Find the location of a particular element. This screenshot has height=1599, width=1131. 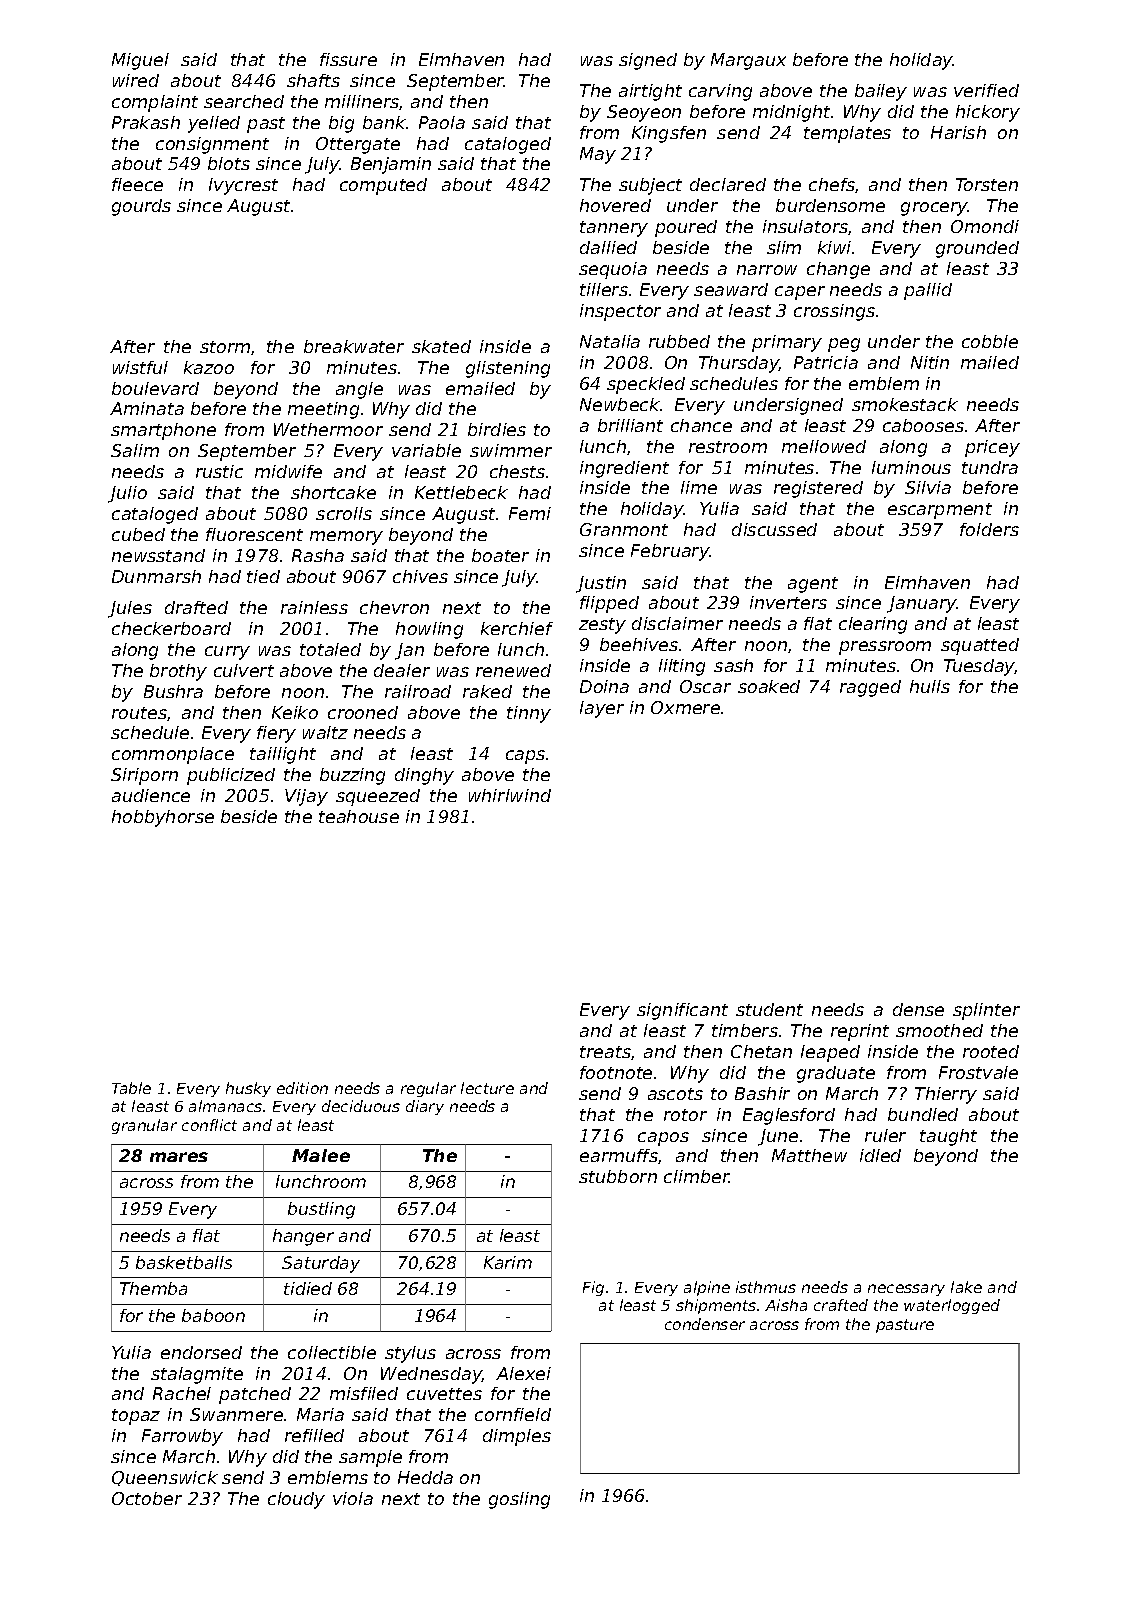

layer is located at coordinates (602, 709).
